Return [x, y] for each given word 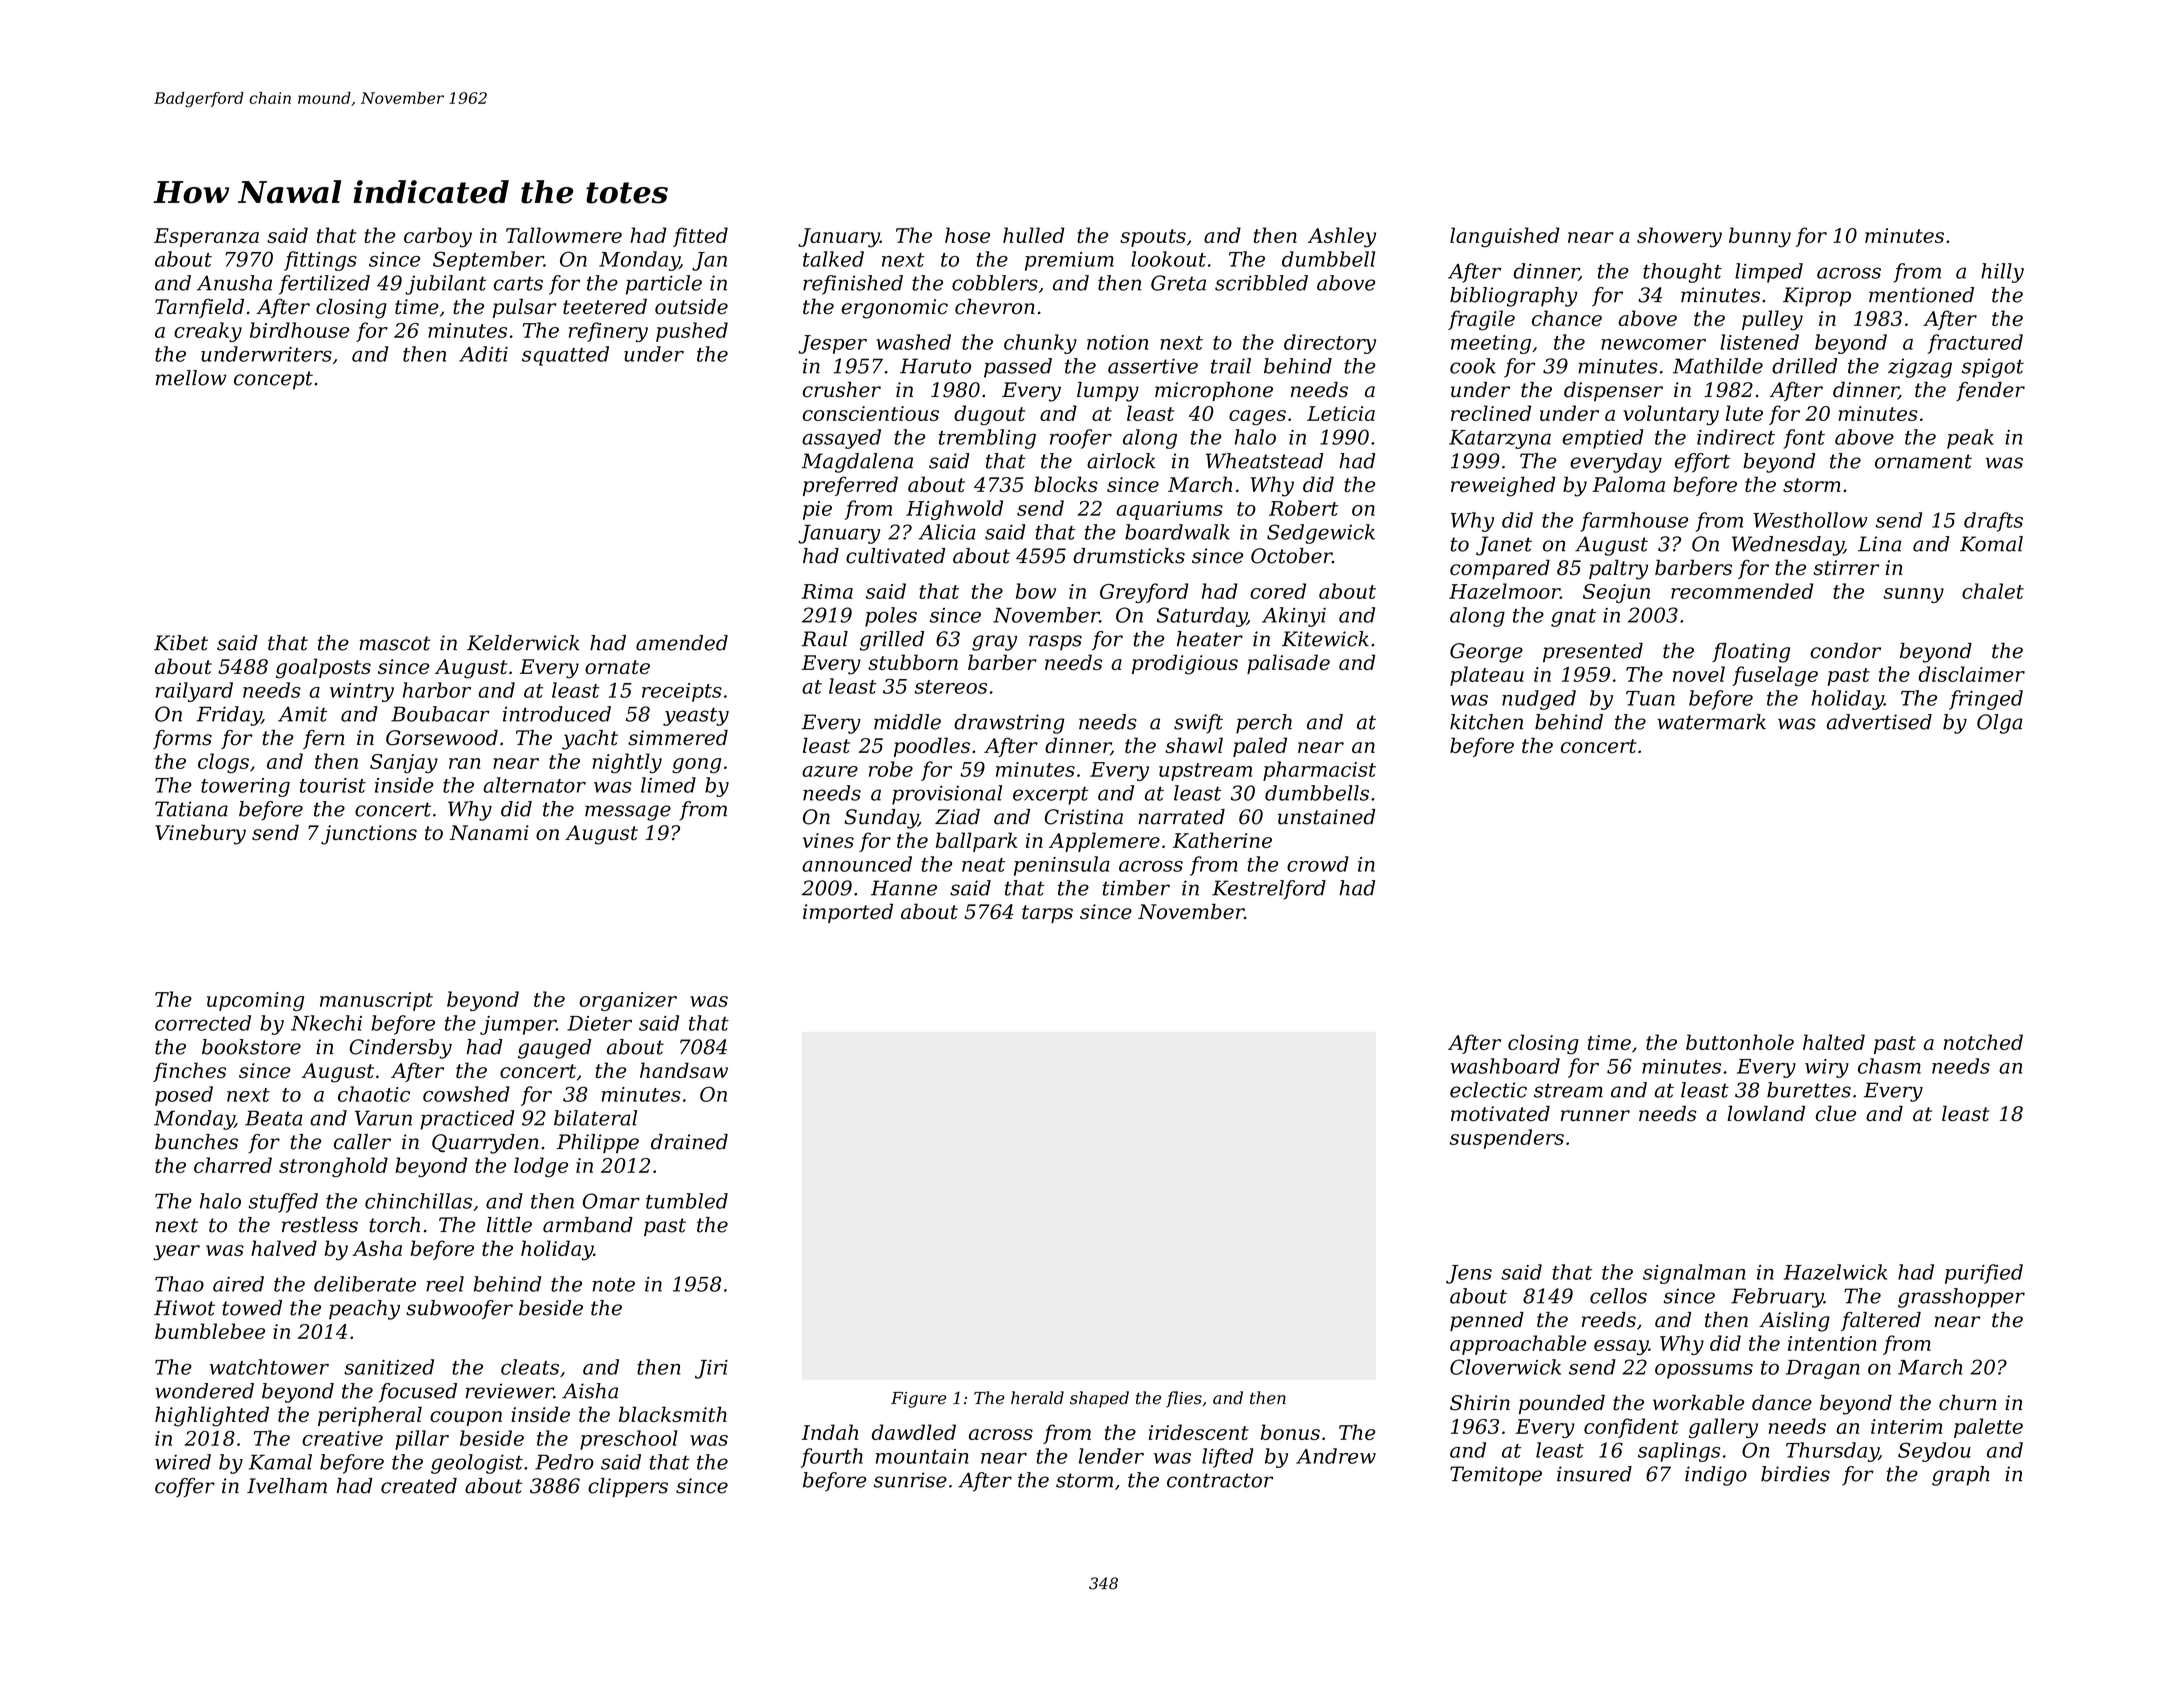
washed [913, 342]
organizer [628, 1001]
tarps [1047, 914]
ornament [1923, 461]
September [488, 261]
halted [1834, 1042]
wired [183, 1462]
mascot [395, 643]
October [1291, 556]
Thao [179, 1284]
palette [1988, 1428]
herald [1037, 1398]
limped [1769, 273]
